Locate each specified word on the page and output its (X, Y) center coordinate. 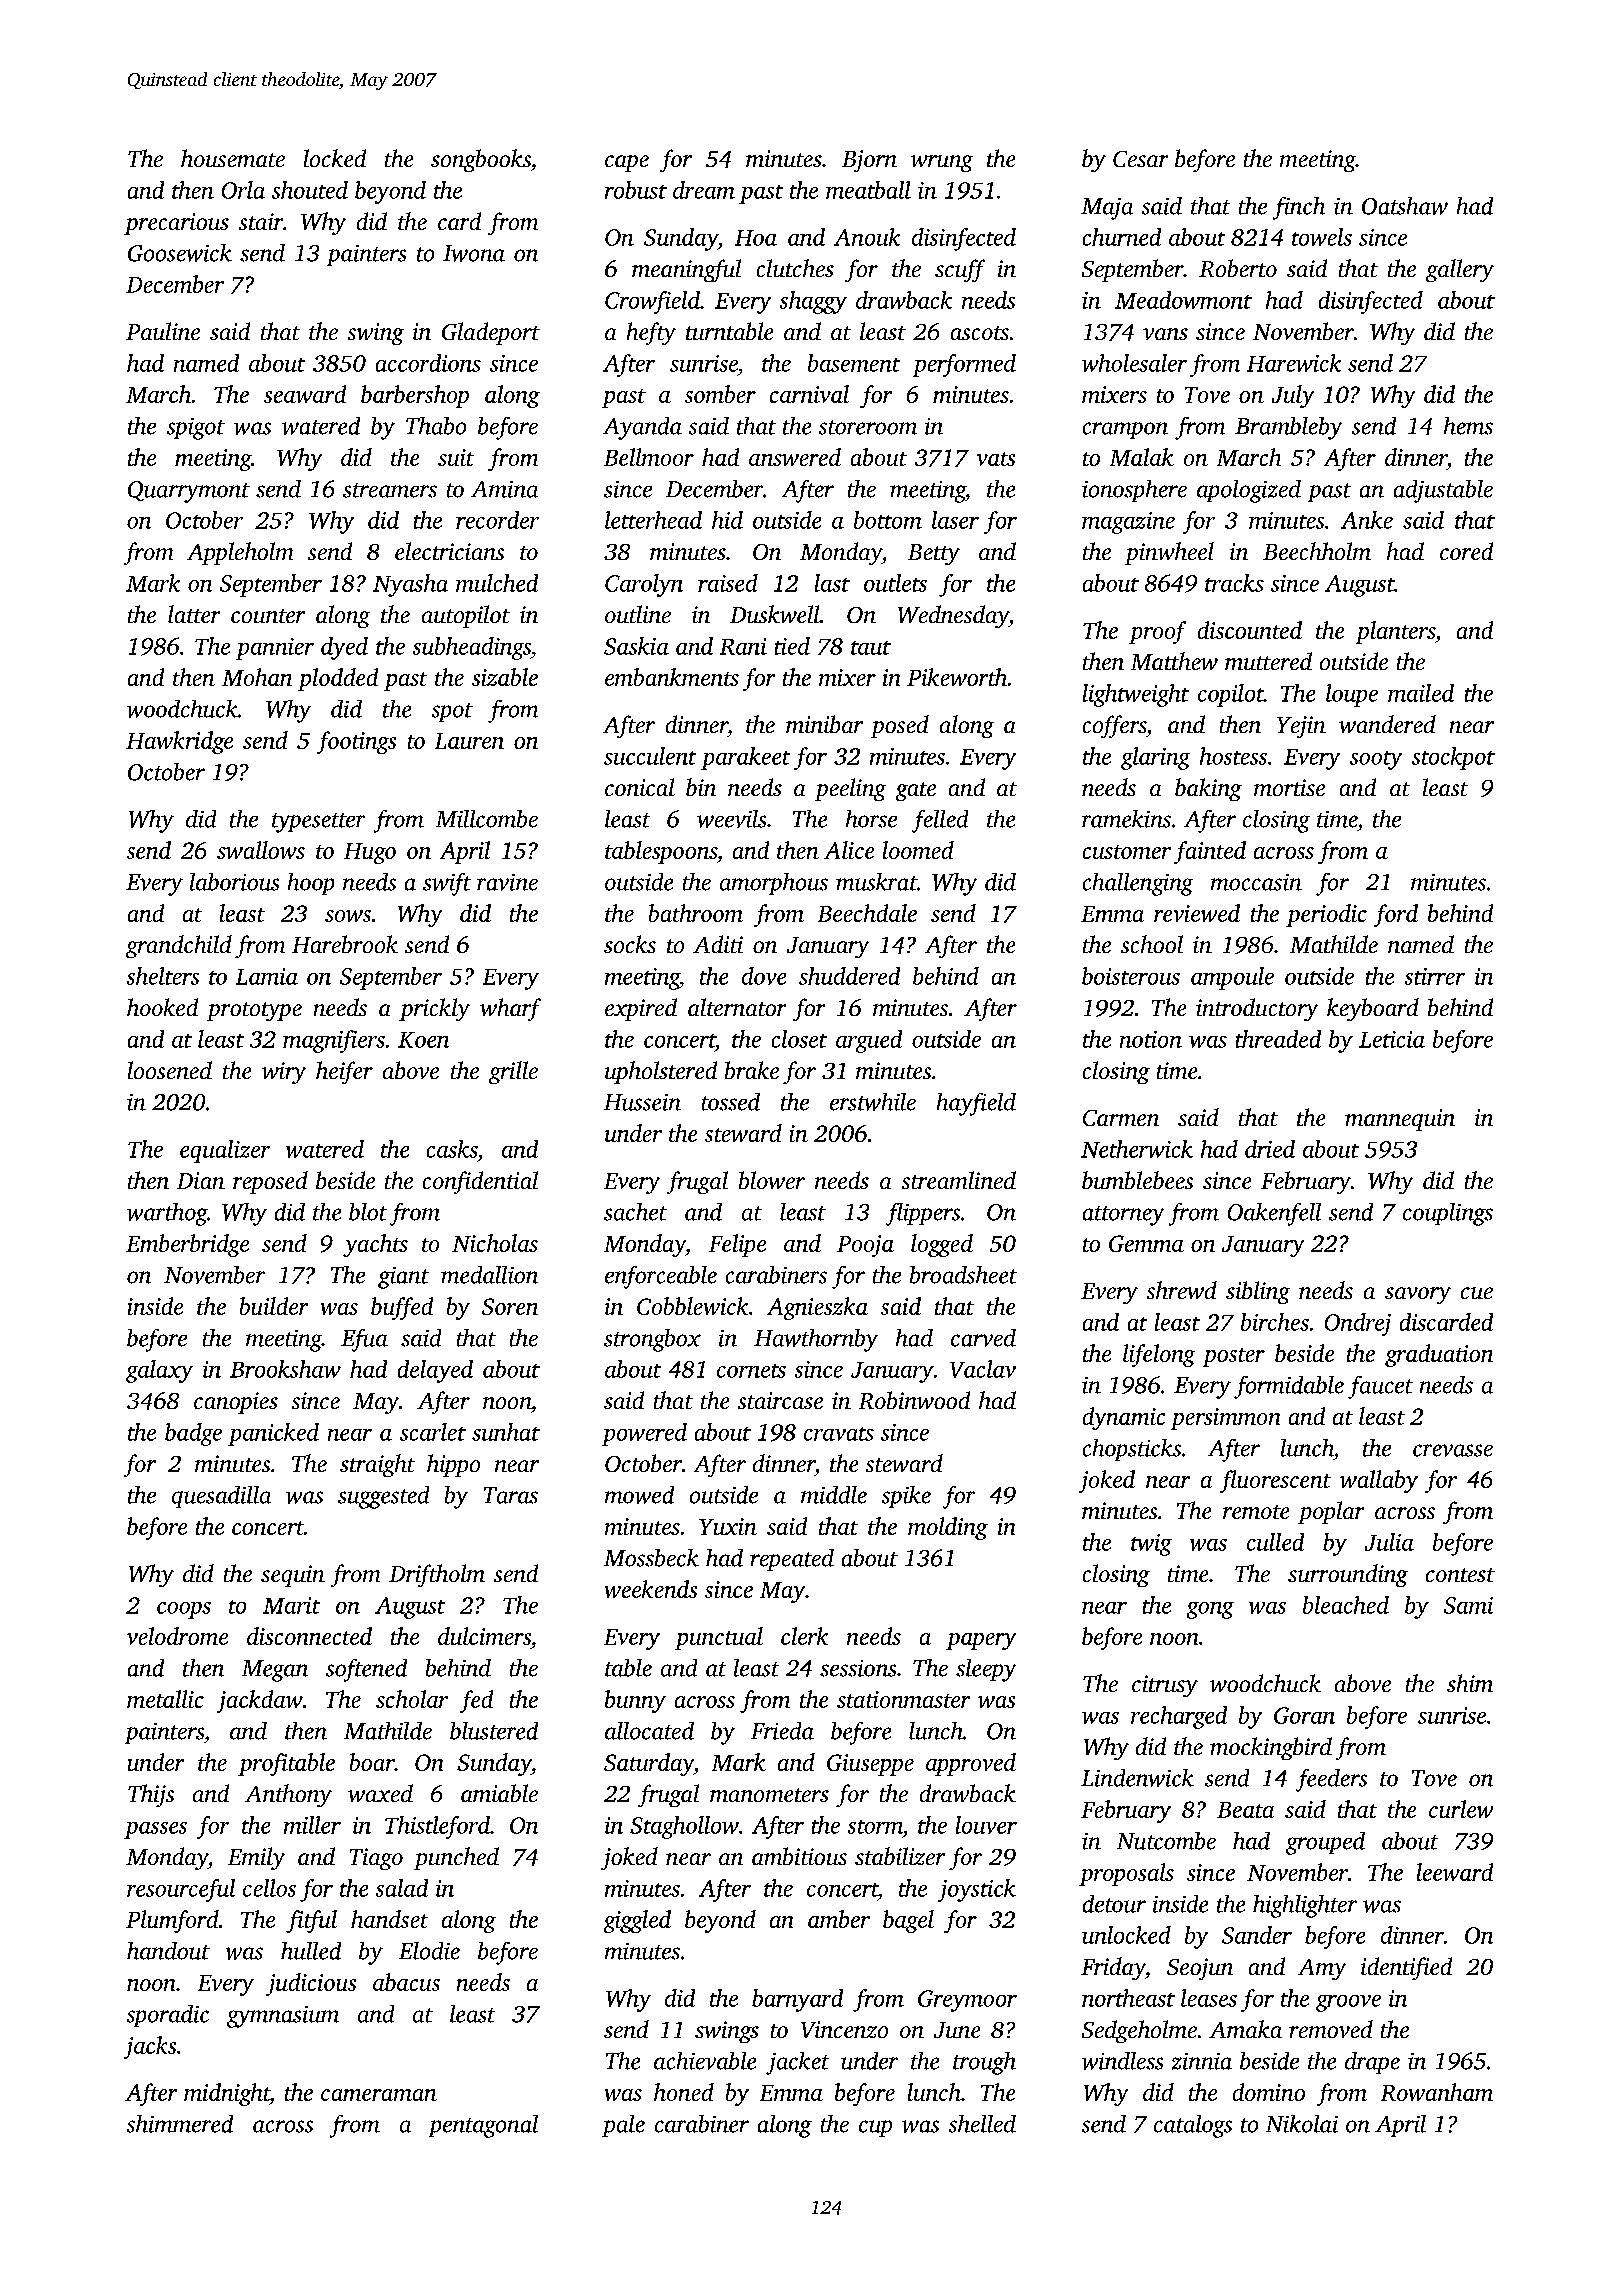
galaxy (159, 1371)
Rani (743, 646)
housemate (233, 158)
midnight (227, 2094)
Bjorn (869, 161)
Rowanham (1437, 2092)
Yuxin (728, 1526)
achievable (705, 2061)
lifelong (1159, 1355)
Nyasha (410, 585)
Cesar (1140, 159)
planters (1395, 632)
